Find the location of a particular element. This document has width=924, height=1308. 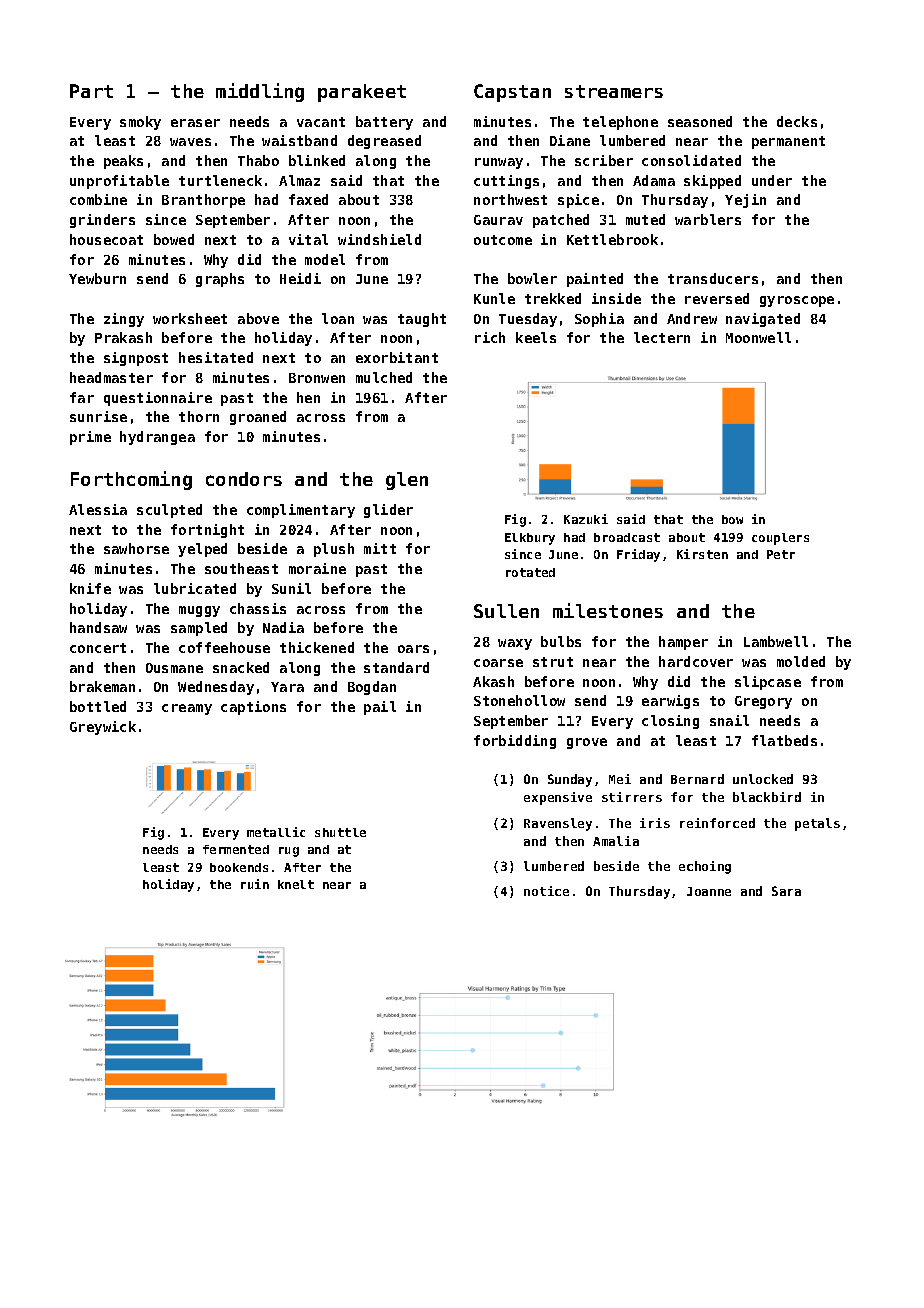

transducers is located at coordinates (713, 278).
